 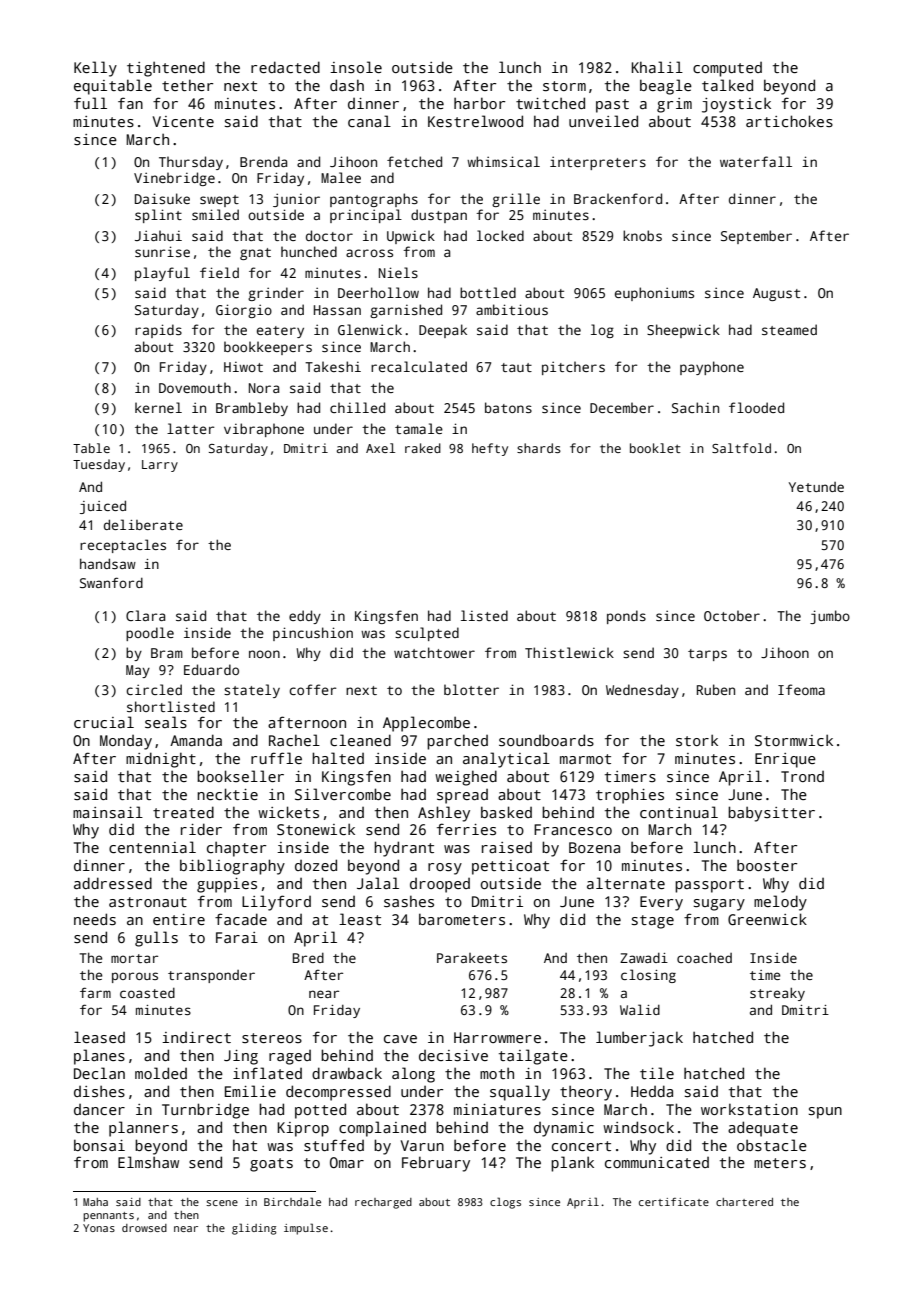 I want to click on tightened, so click(x=166, y=69).
